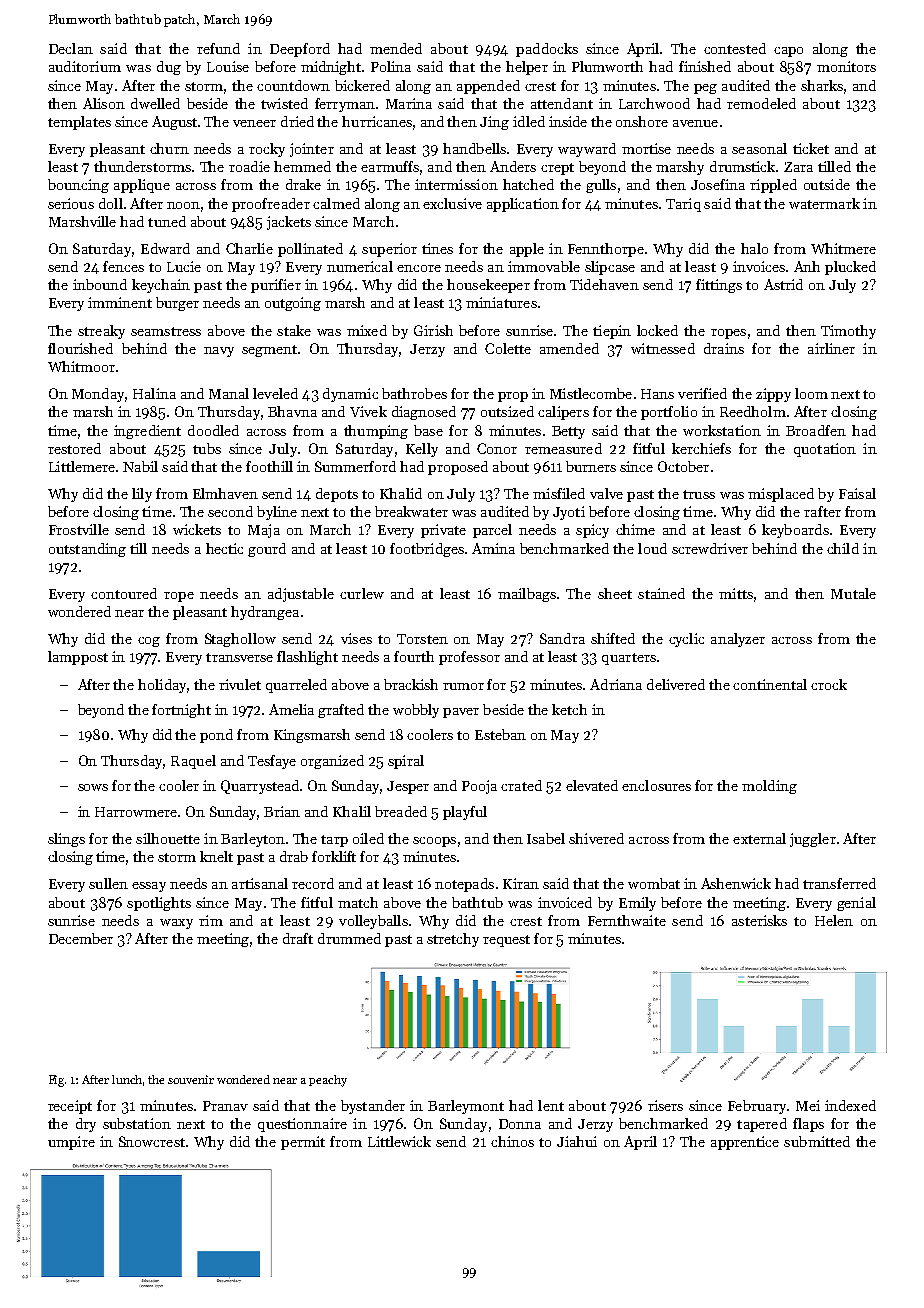 This image has width=924, height=1308. I want to click on waxy, so click(176, 924).
